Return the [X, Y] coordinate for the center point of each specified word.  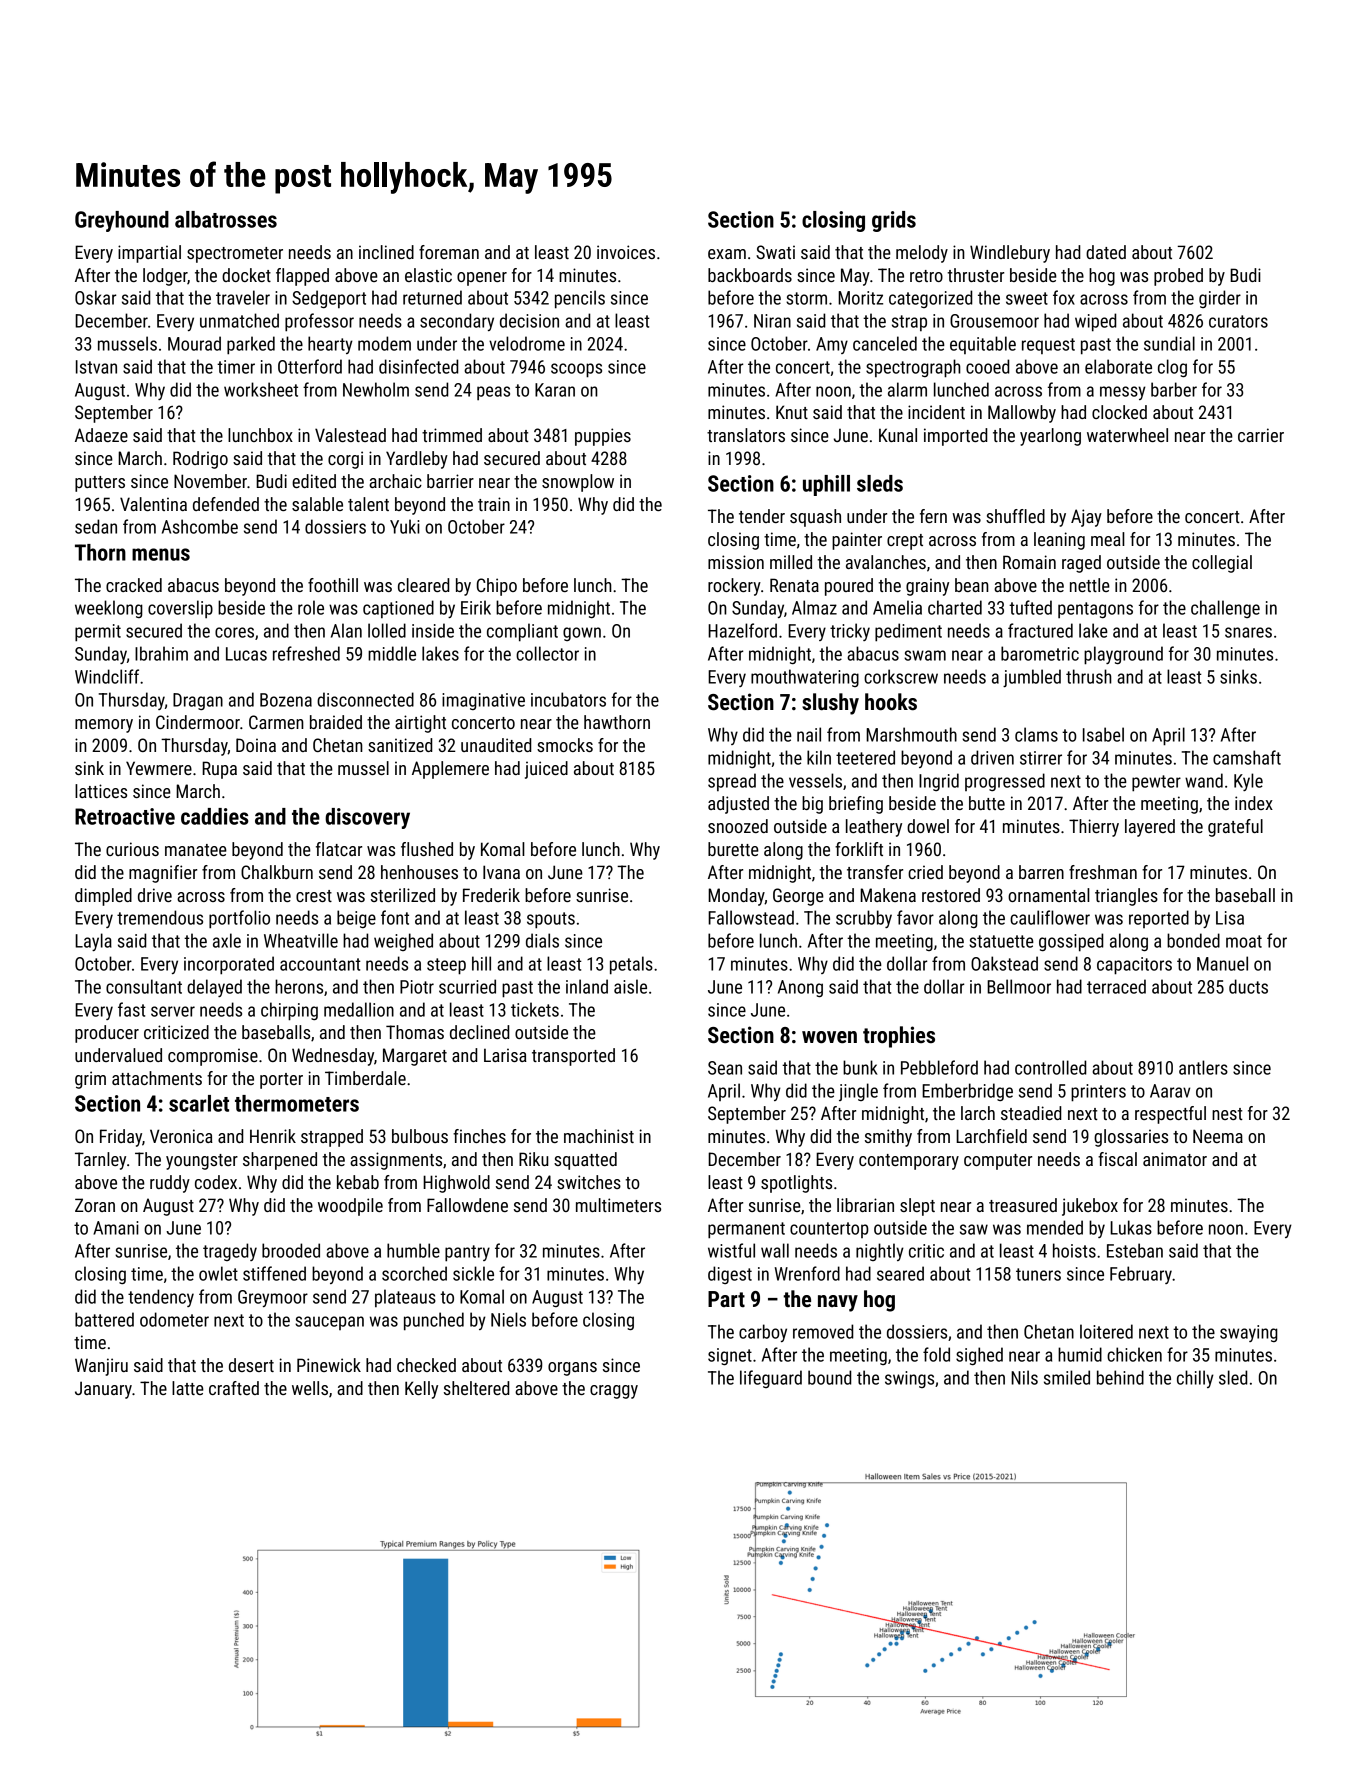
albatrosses [226, 219]
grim [90, 1080]
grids [894, 221]
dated [1106, 252]
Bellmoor [1019, 986]
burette [733, 849]
